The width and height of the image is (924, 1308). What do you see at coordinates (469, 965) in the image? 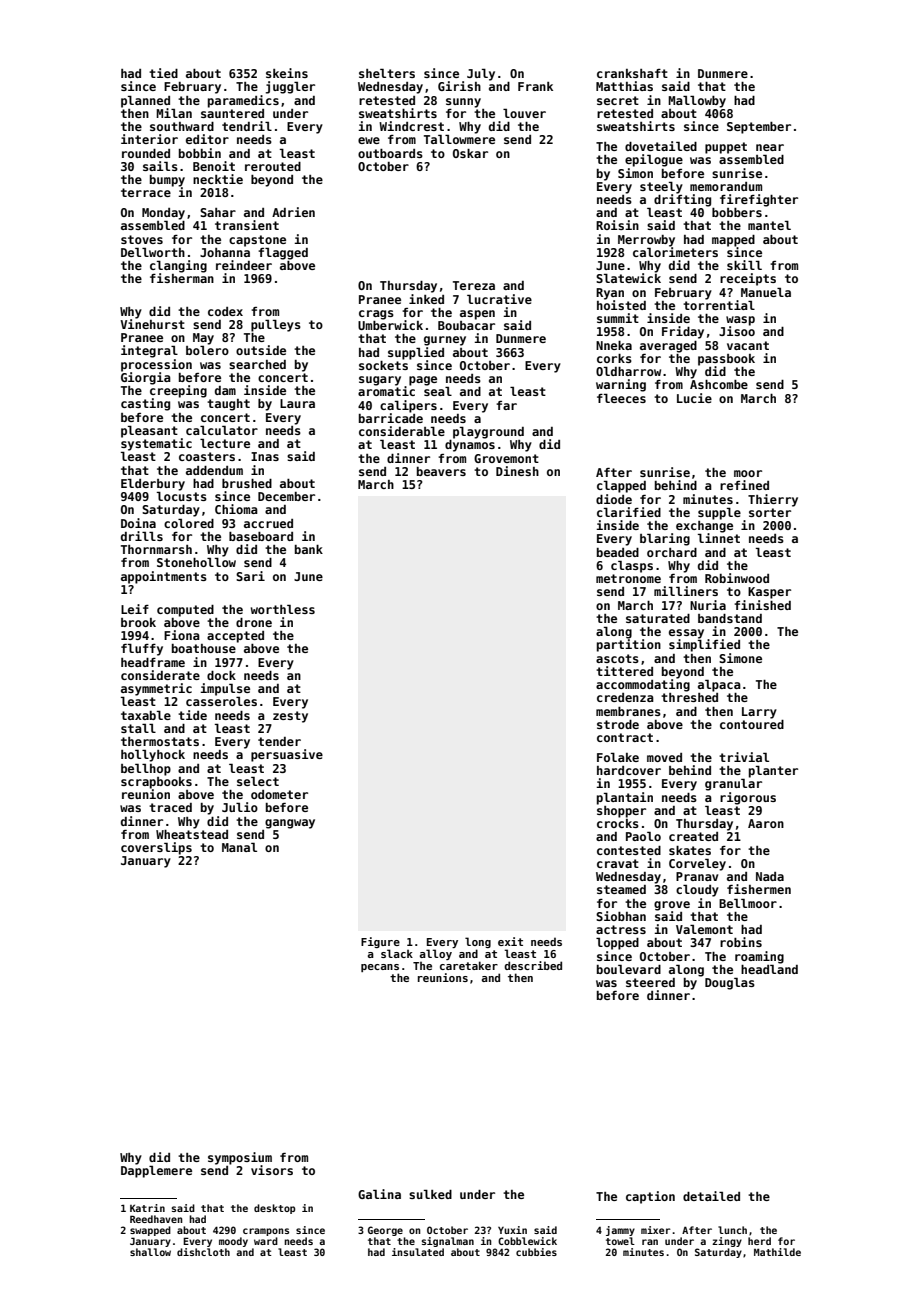
I see `caretaker` at bounding box center [469, 965].
